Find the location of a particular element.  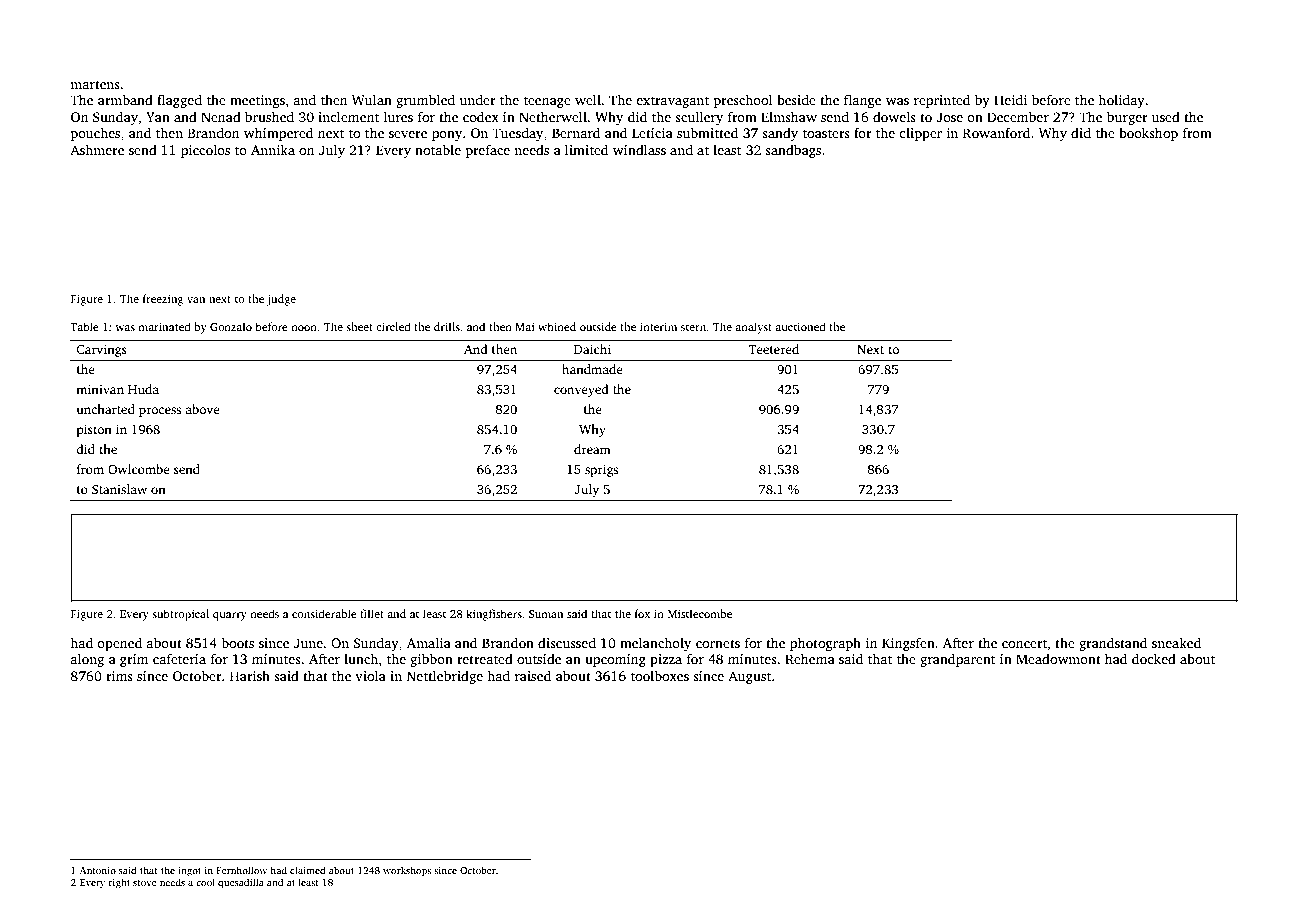

used is located at coordinates (1166, 116).
